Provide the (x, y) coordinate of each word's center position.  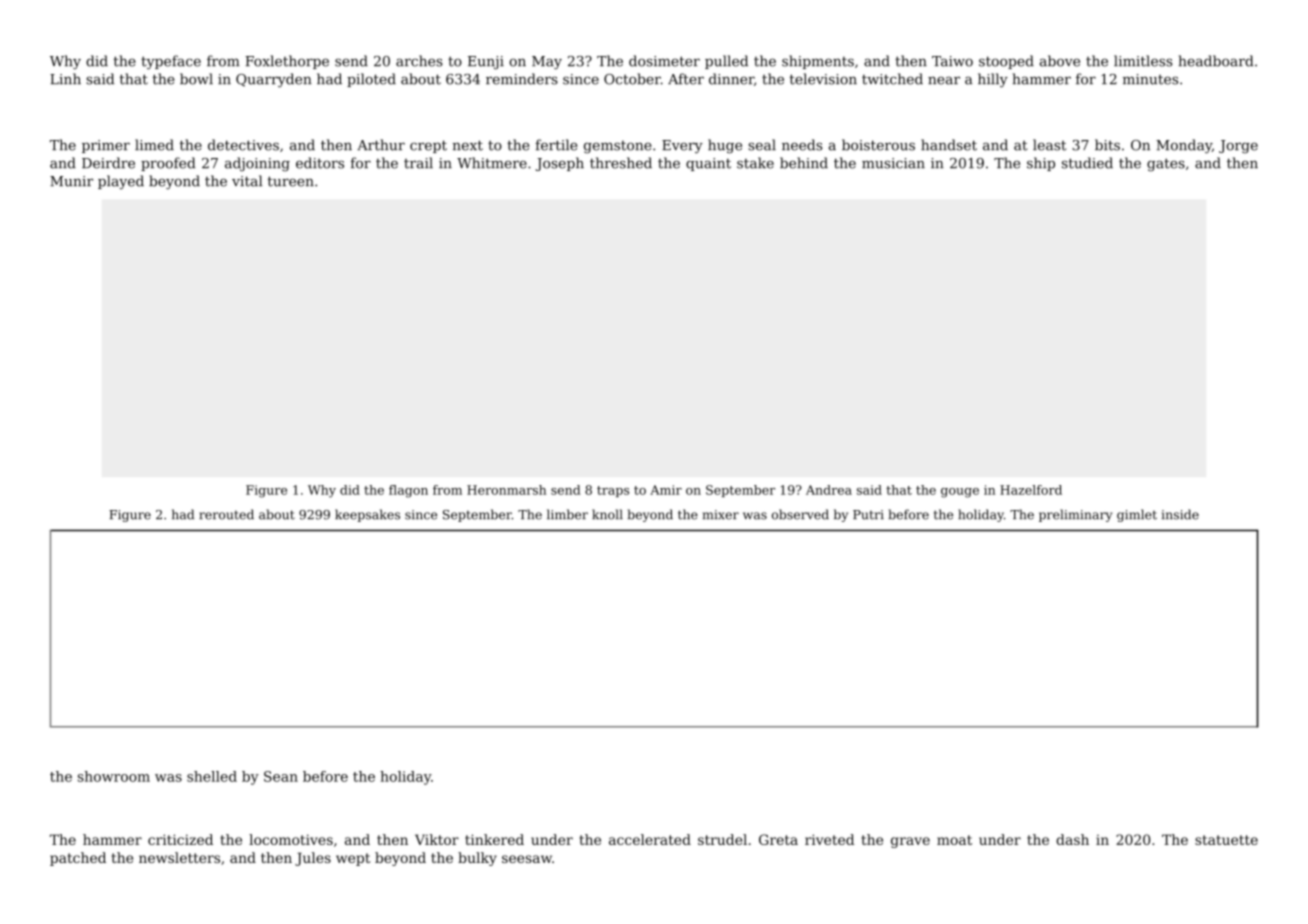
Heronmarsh (506, 490)
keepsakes (367, 515)
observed (800, 514)
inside (1180, 514)
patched (78, 859)
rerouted (226, 514)
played (121, 182)
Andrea (829, 490)
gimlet (1137, 515)
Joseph (560, 164)
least (1049, 145)
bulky (477, 859)
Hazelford (1031, 490)
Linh (65, 78)
